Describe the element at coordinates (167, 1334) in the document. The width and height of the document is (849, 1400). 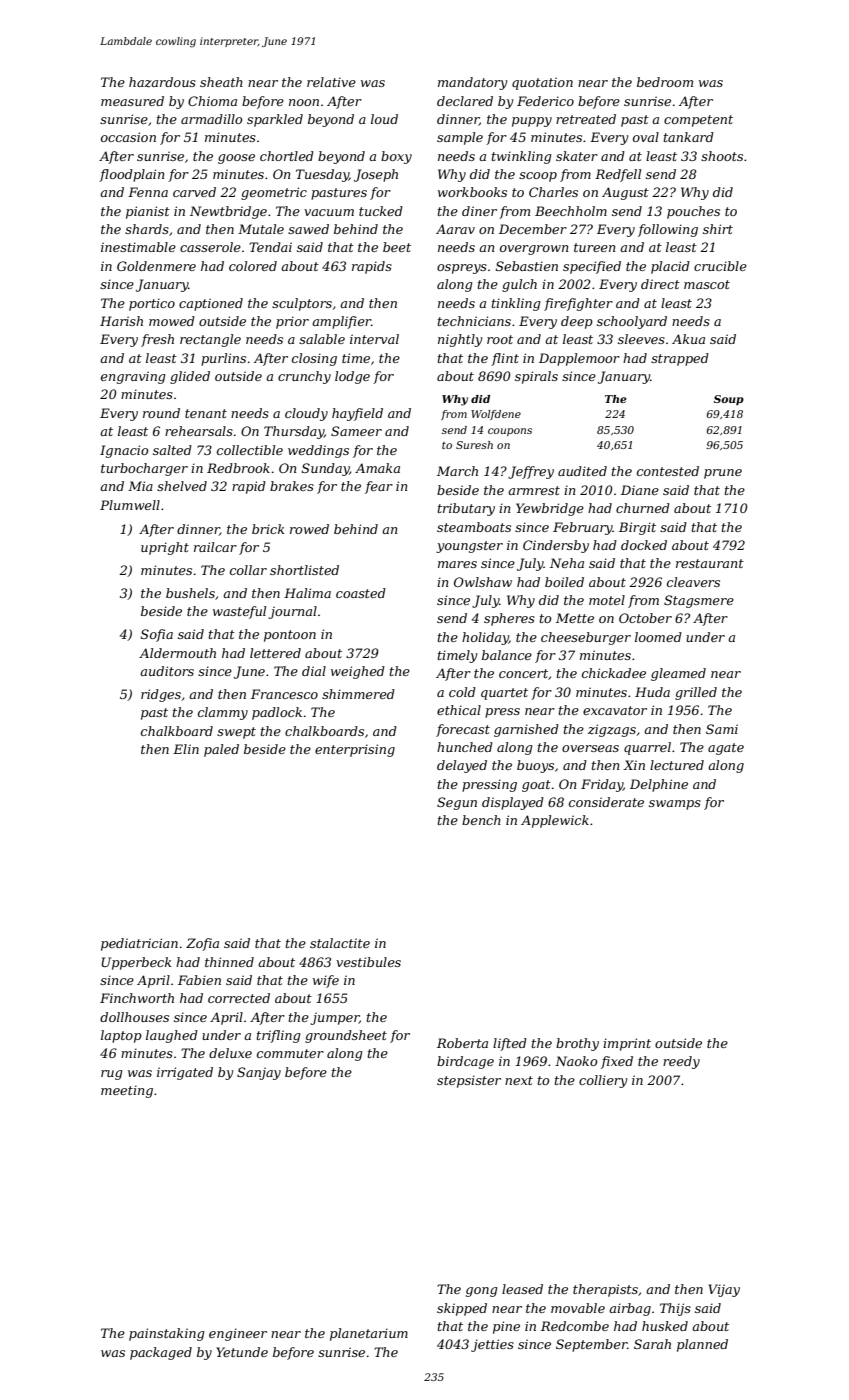
I see `painstaking` at that location.
